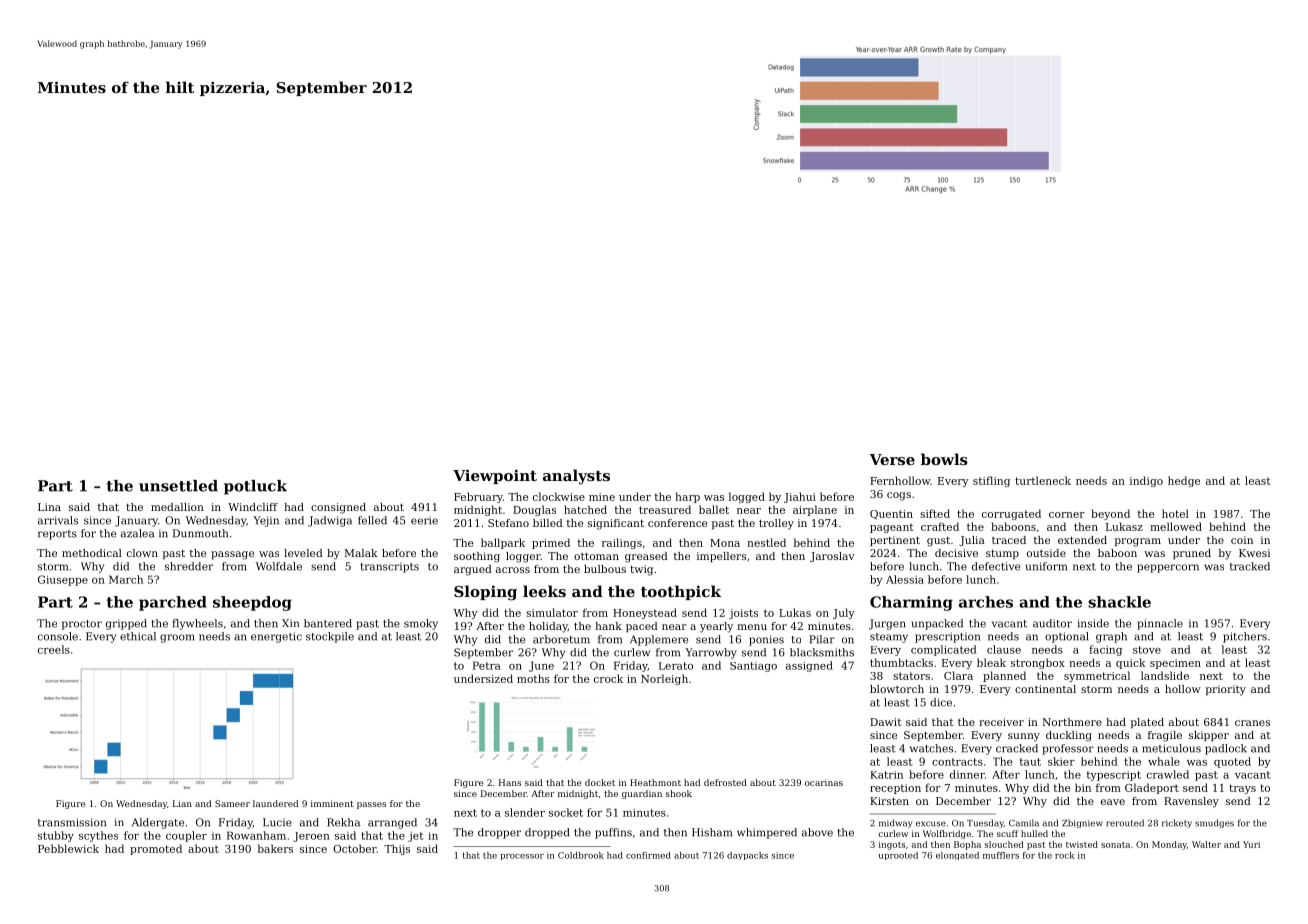 This document has width=1308, height=924. I want to click on stockpile, so click(330, 637).
